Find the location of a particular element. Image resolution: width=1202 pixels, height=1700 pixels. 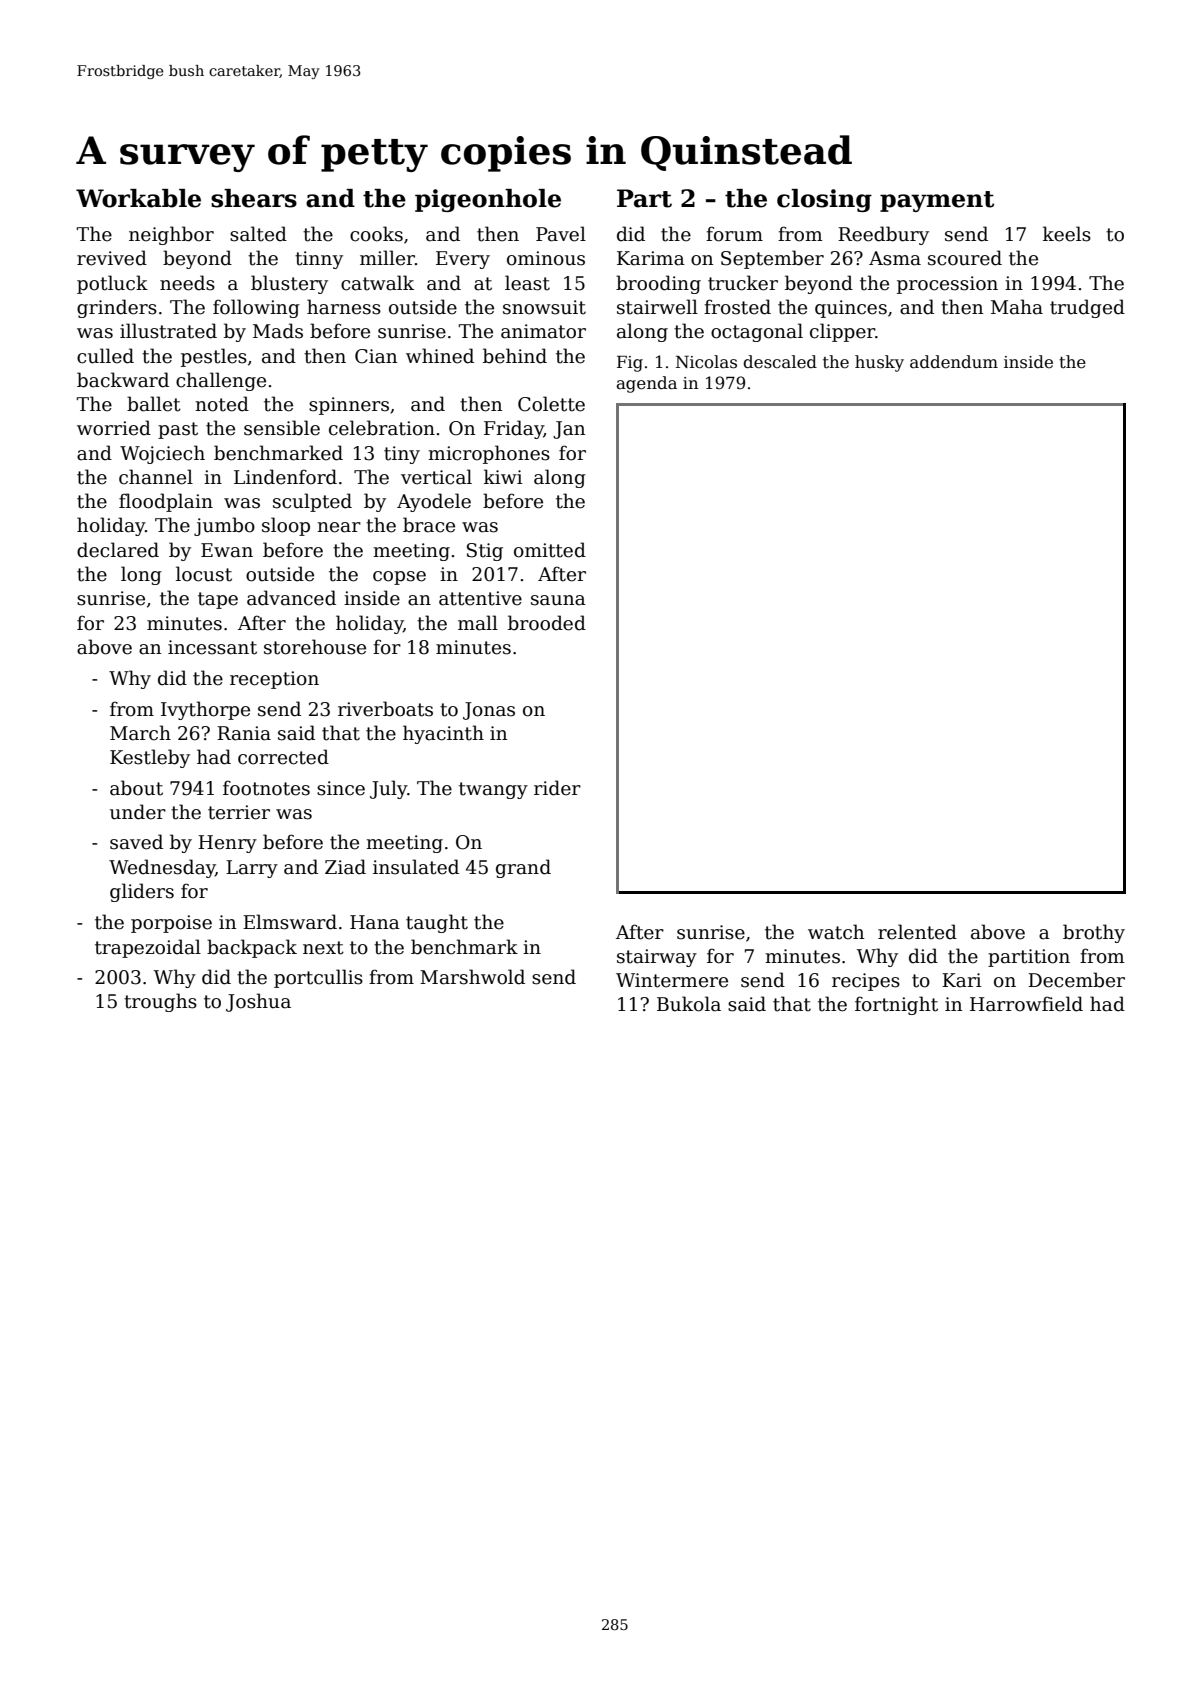

Bukola is located at coordinates (689, 1004).
